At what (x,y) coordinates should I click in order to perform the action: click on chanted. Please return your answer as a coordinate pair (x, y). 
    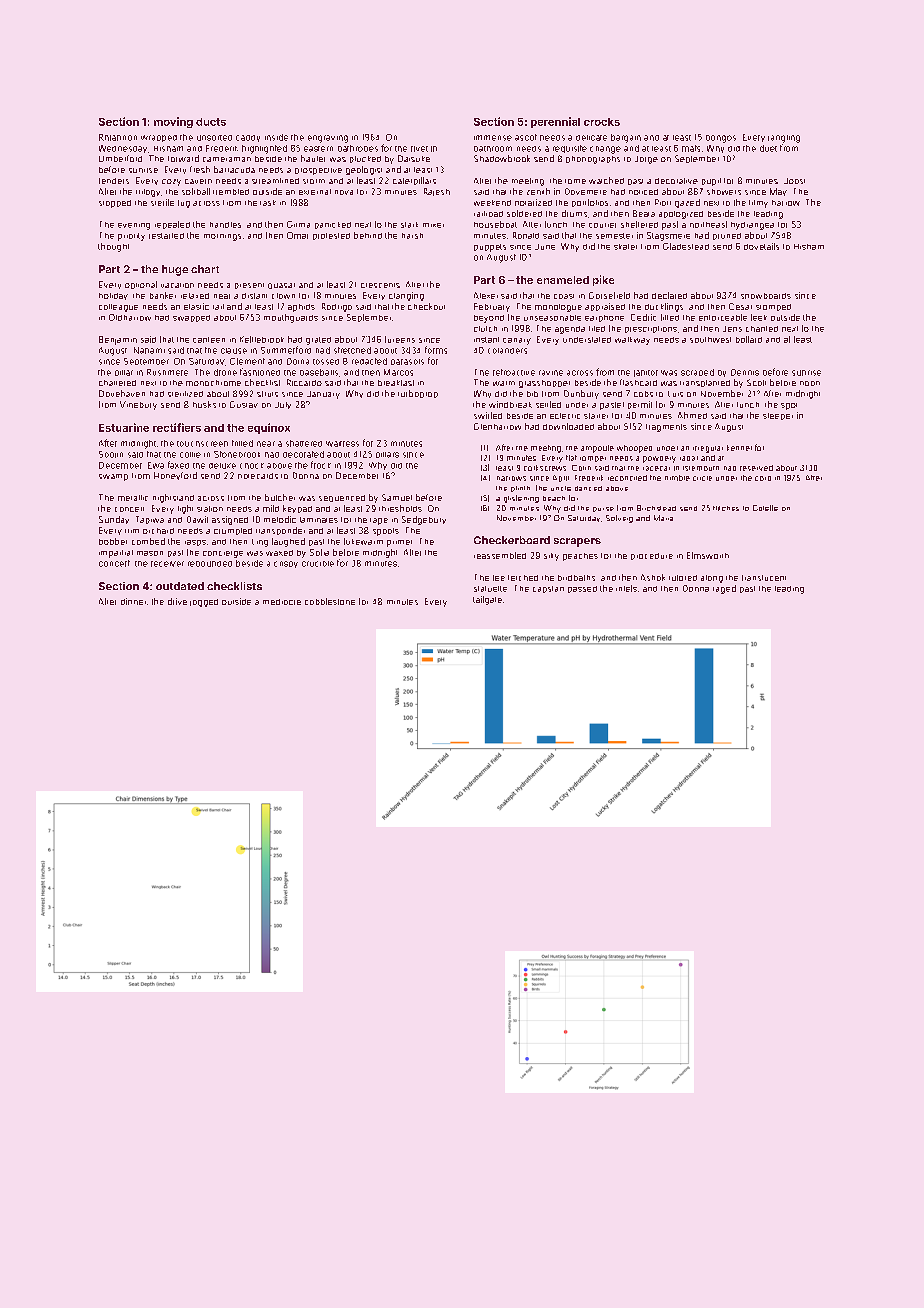
    Looking at the image, I should click on (762, 329).
